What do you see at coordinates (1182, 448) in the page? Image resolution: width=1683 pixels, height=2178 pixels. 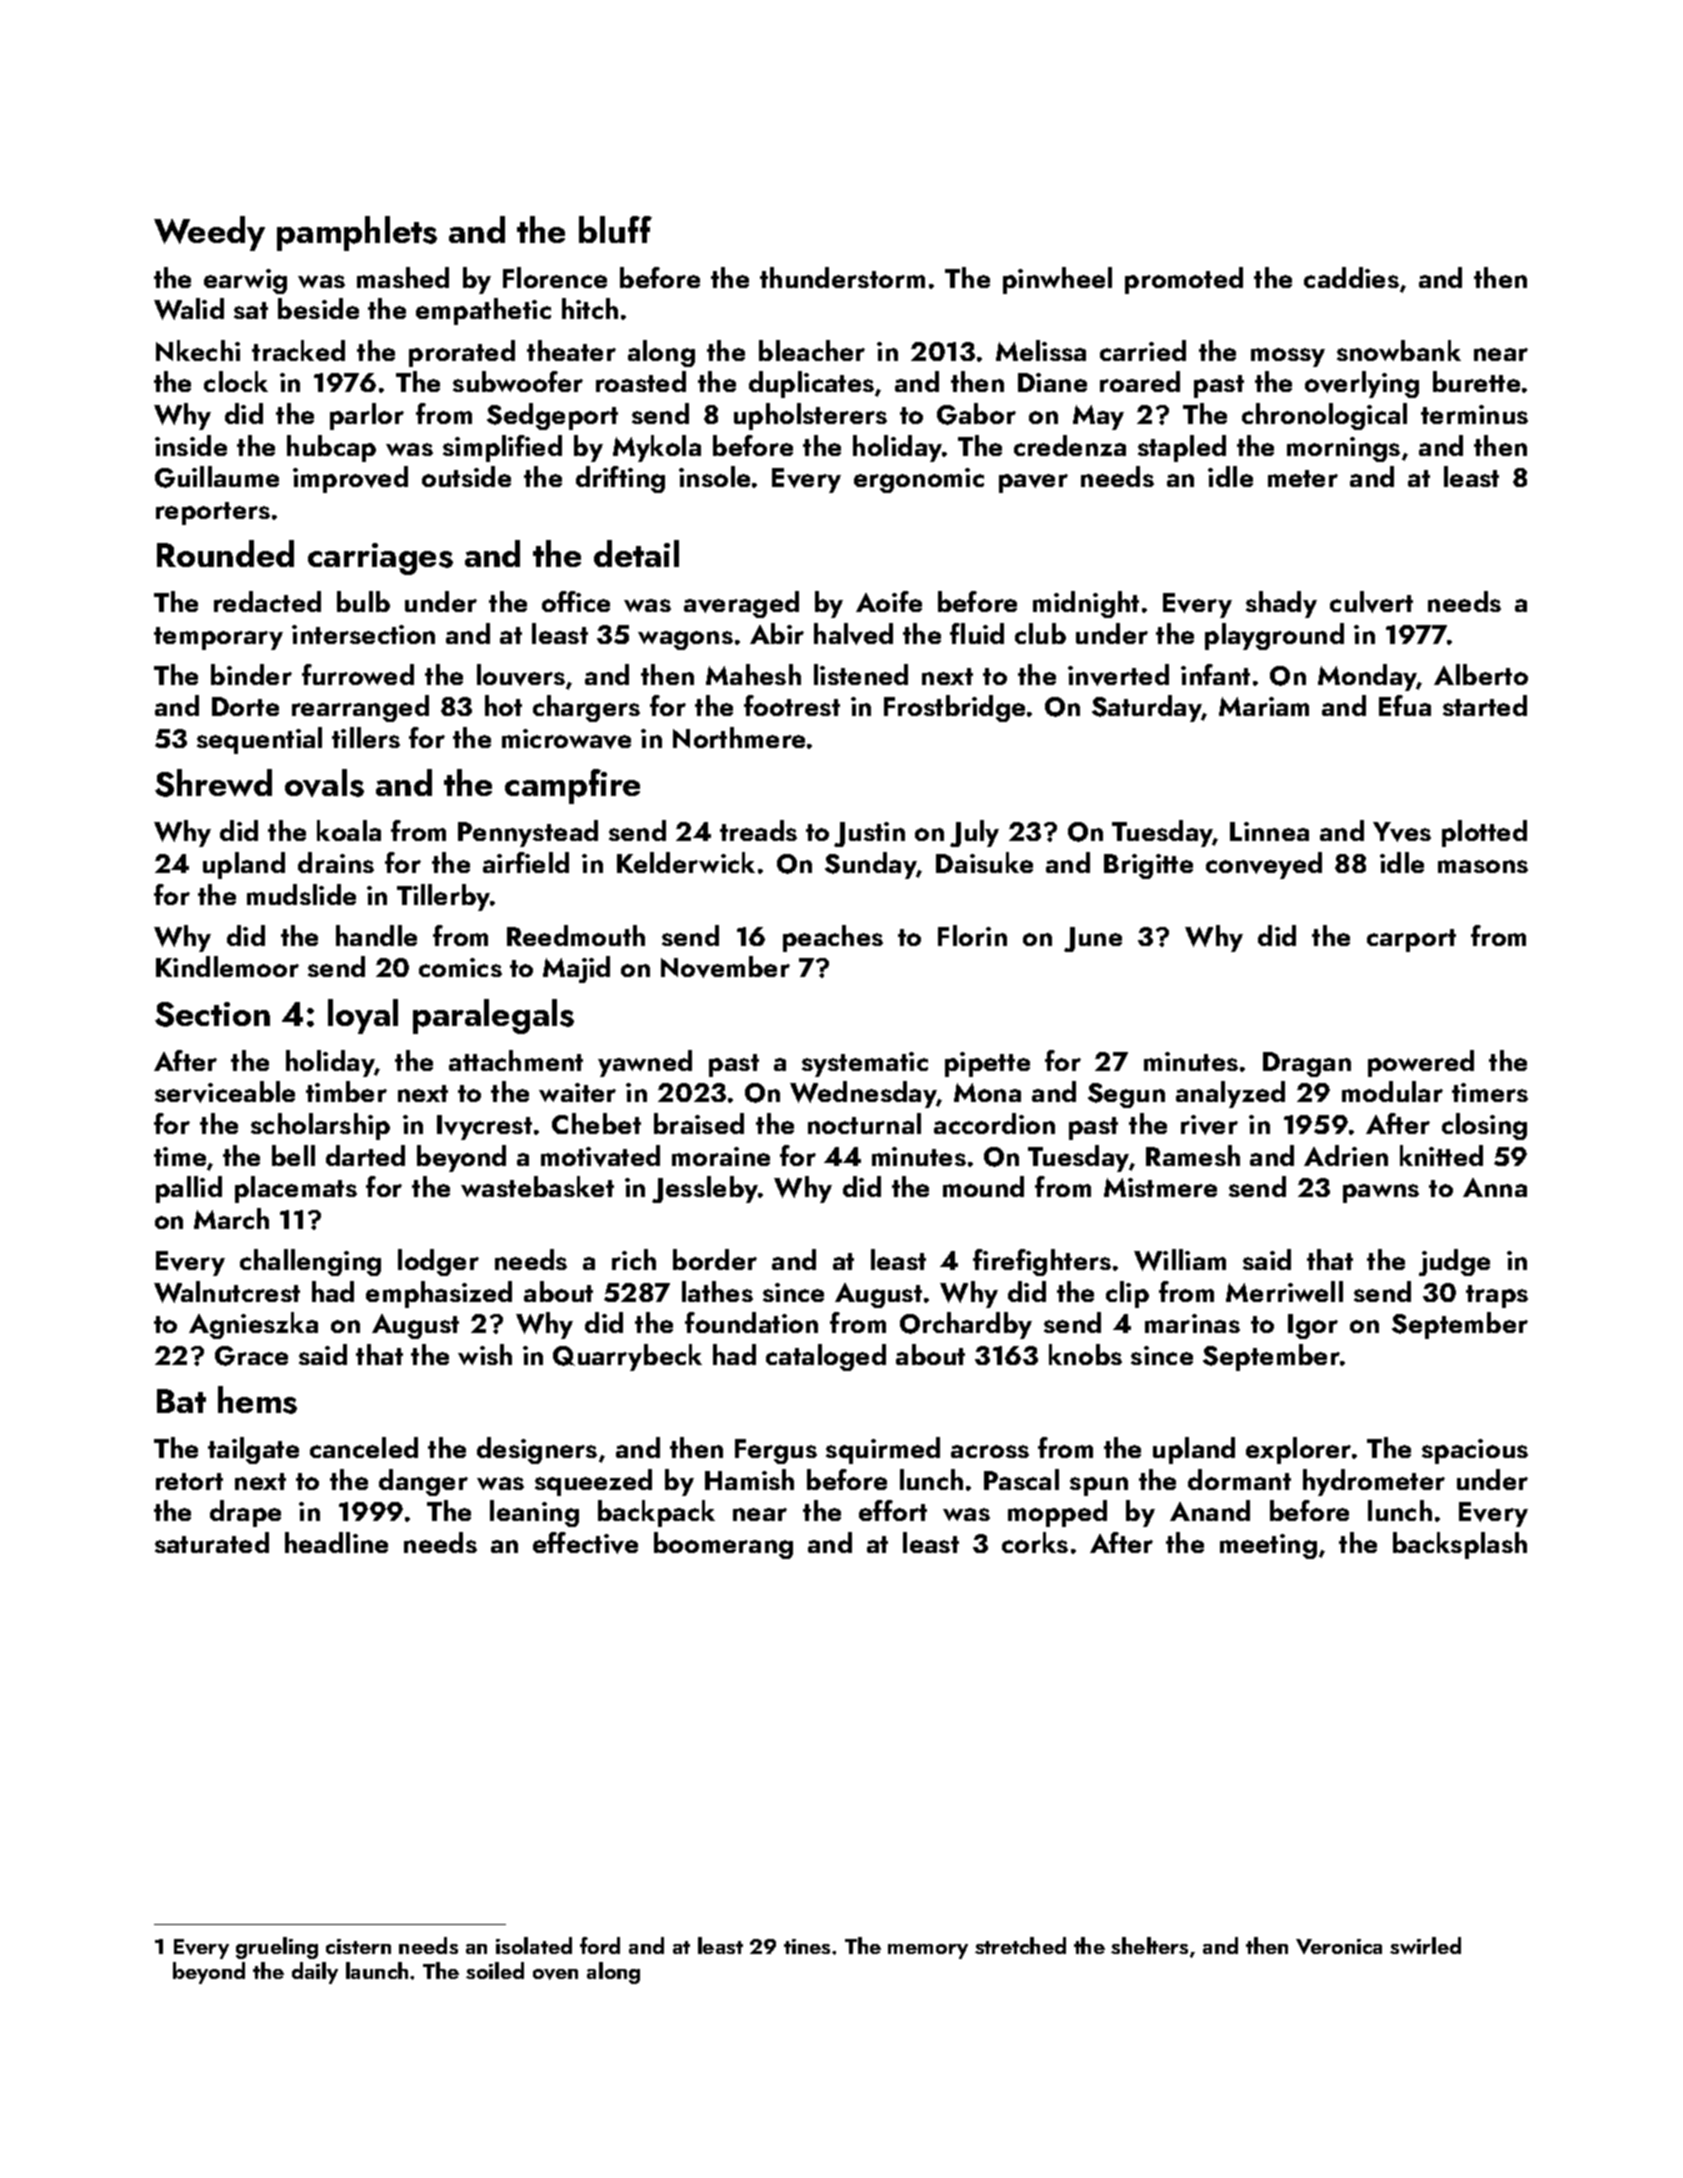 I see `stapled` at bounding box center [1182, 448].
